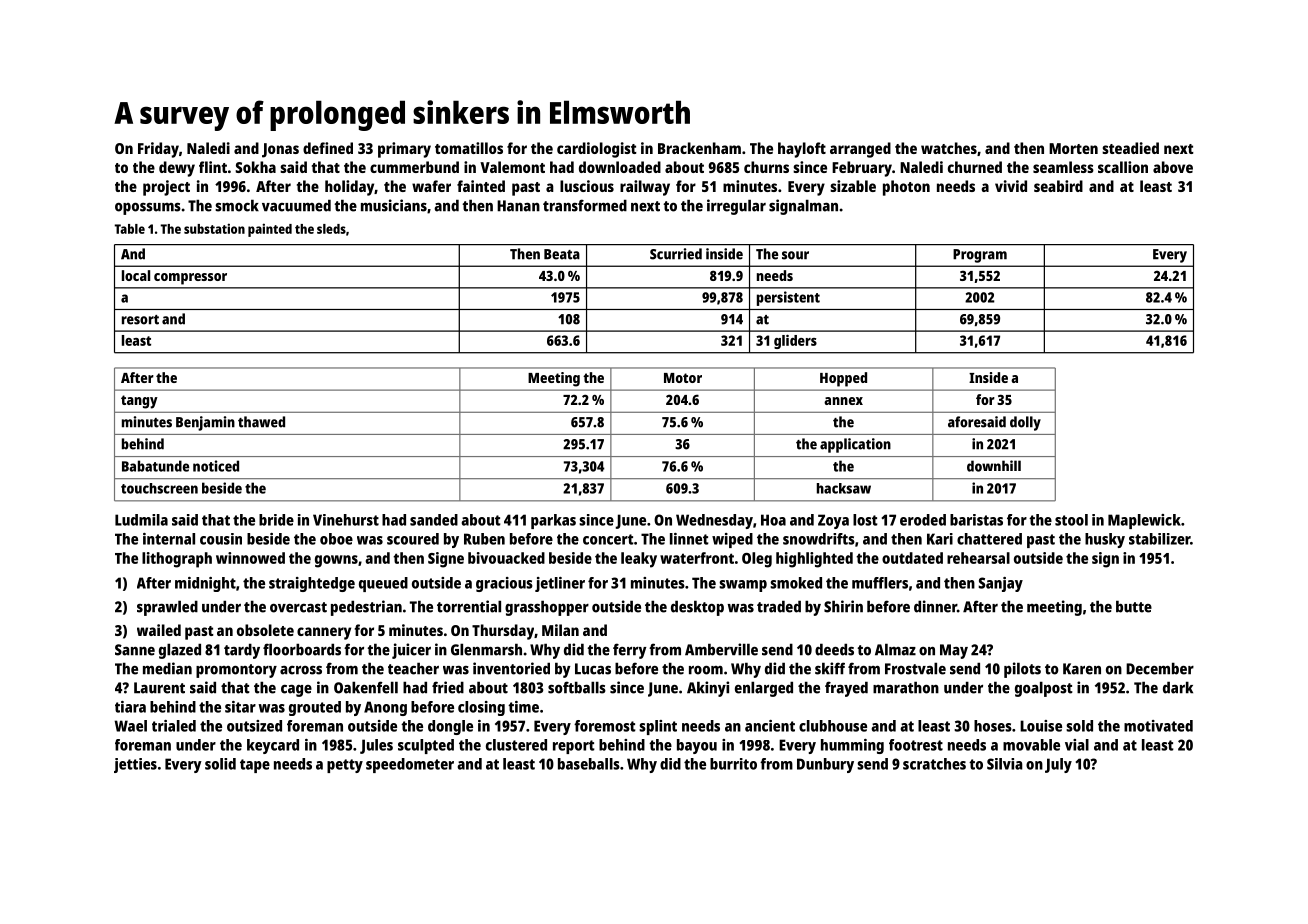 Image resolution: width=1308 pixels, height=924 pixels. What do you see at coordinates (1025, 423) in the image?
I see `dolly` at bounding box center [1025, 423].
